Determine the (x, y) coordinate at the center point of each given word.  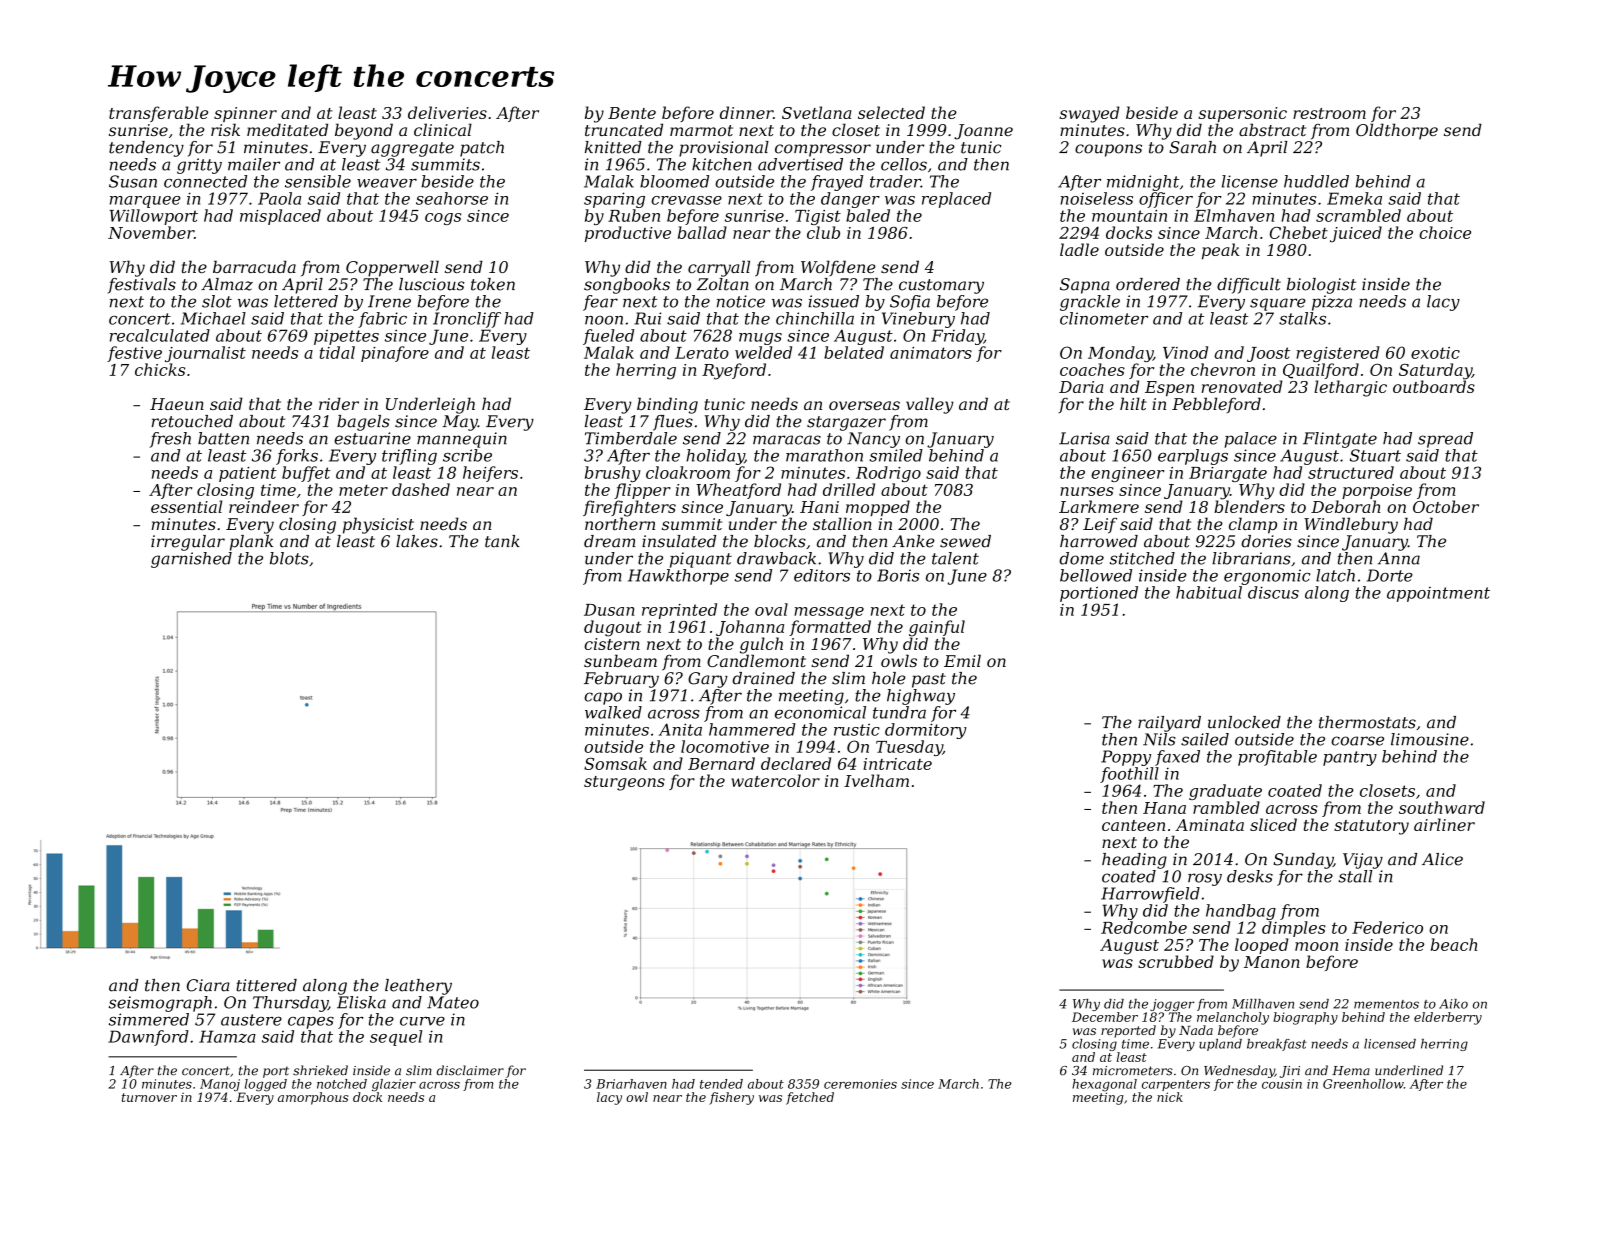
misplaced (280, 217)
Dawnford (148, 1038)
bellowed (1096, 575)
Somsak (615, 763)
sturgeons (624, 783)
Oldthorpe (1397, 131)
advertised (800, 164)
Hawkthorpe (678, 577)
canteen (1133, 825)
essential (186, 506)
